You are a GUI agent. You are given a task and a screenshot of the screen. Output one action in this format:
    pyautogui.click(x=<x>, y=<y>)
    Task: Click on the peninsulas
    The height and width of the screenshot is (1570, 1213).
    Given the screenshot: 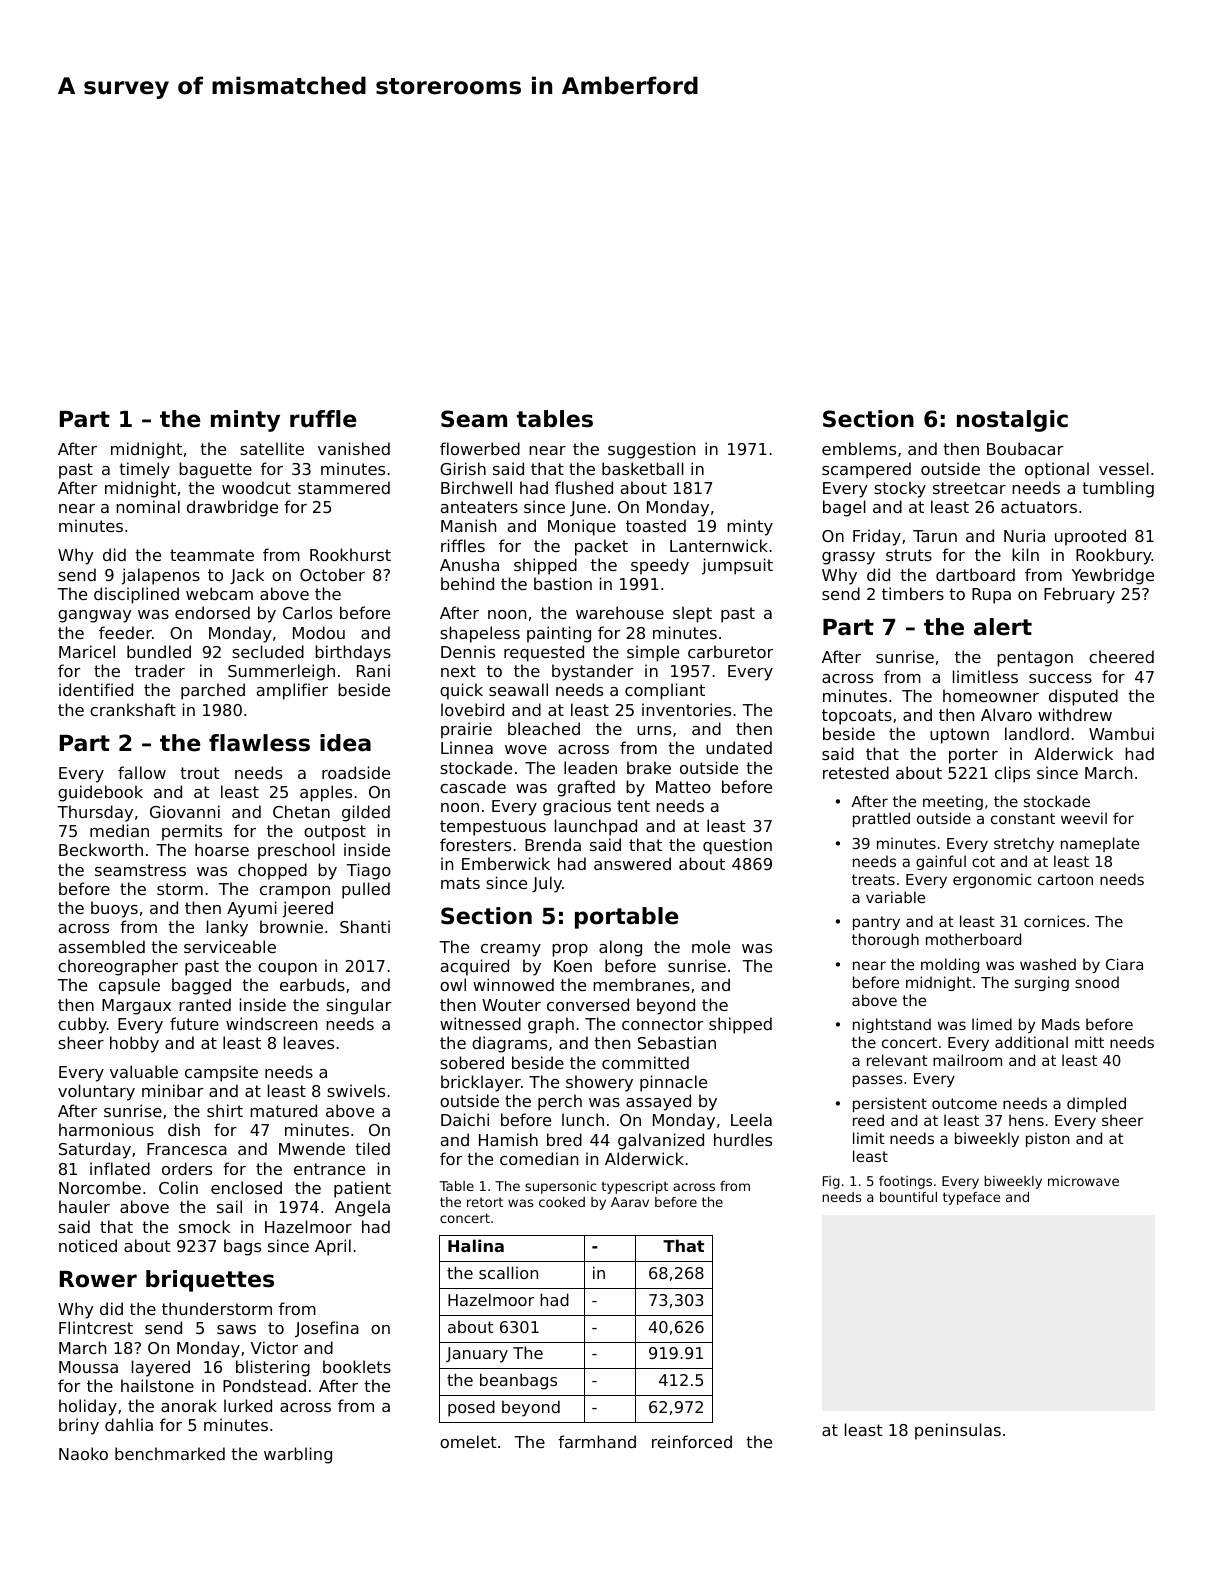 What is the action you would take?
    pyautogui.click(x=958, y=1431)
